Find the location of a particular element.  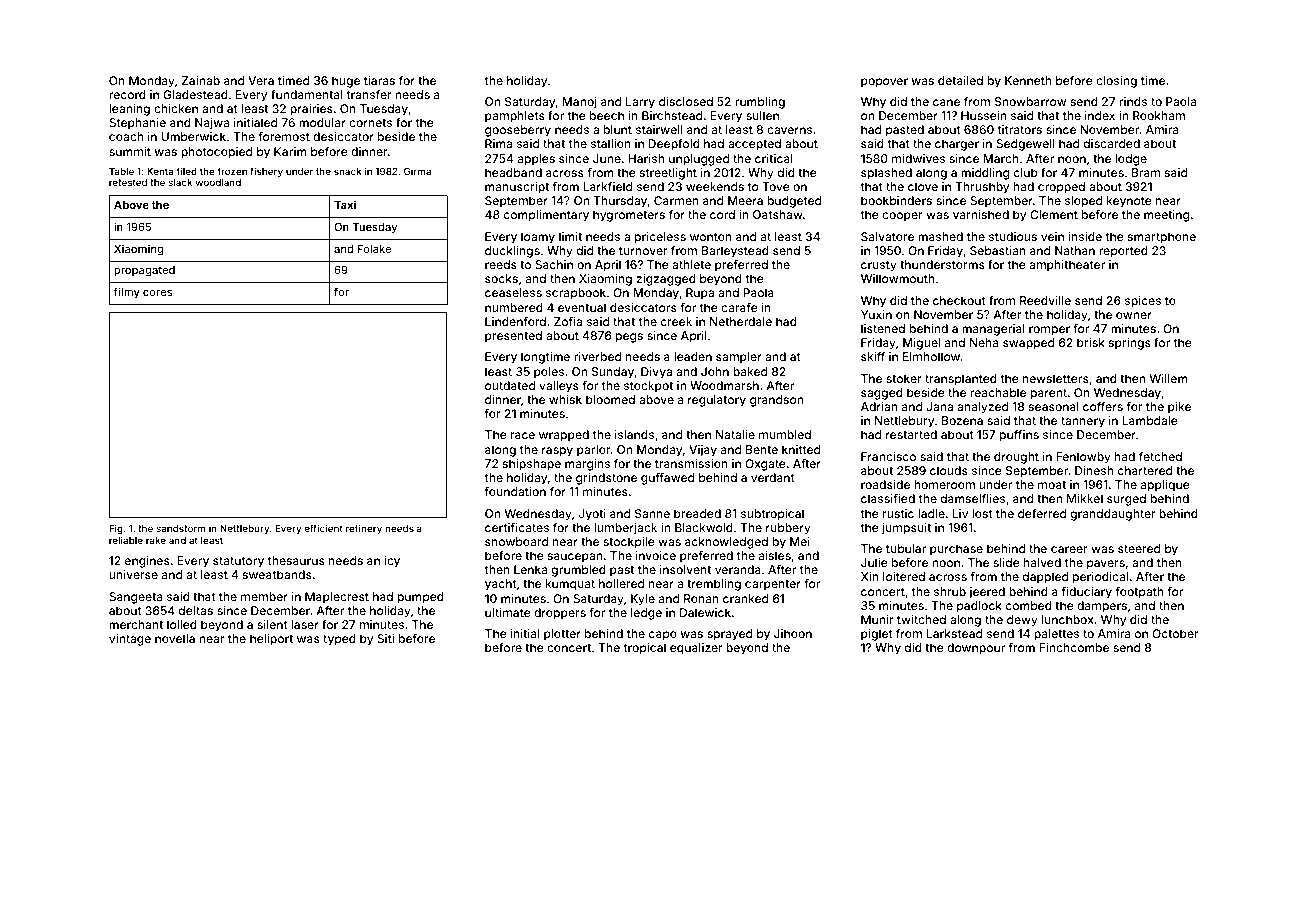

pamphlets is located at coordinates (515, 117).
